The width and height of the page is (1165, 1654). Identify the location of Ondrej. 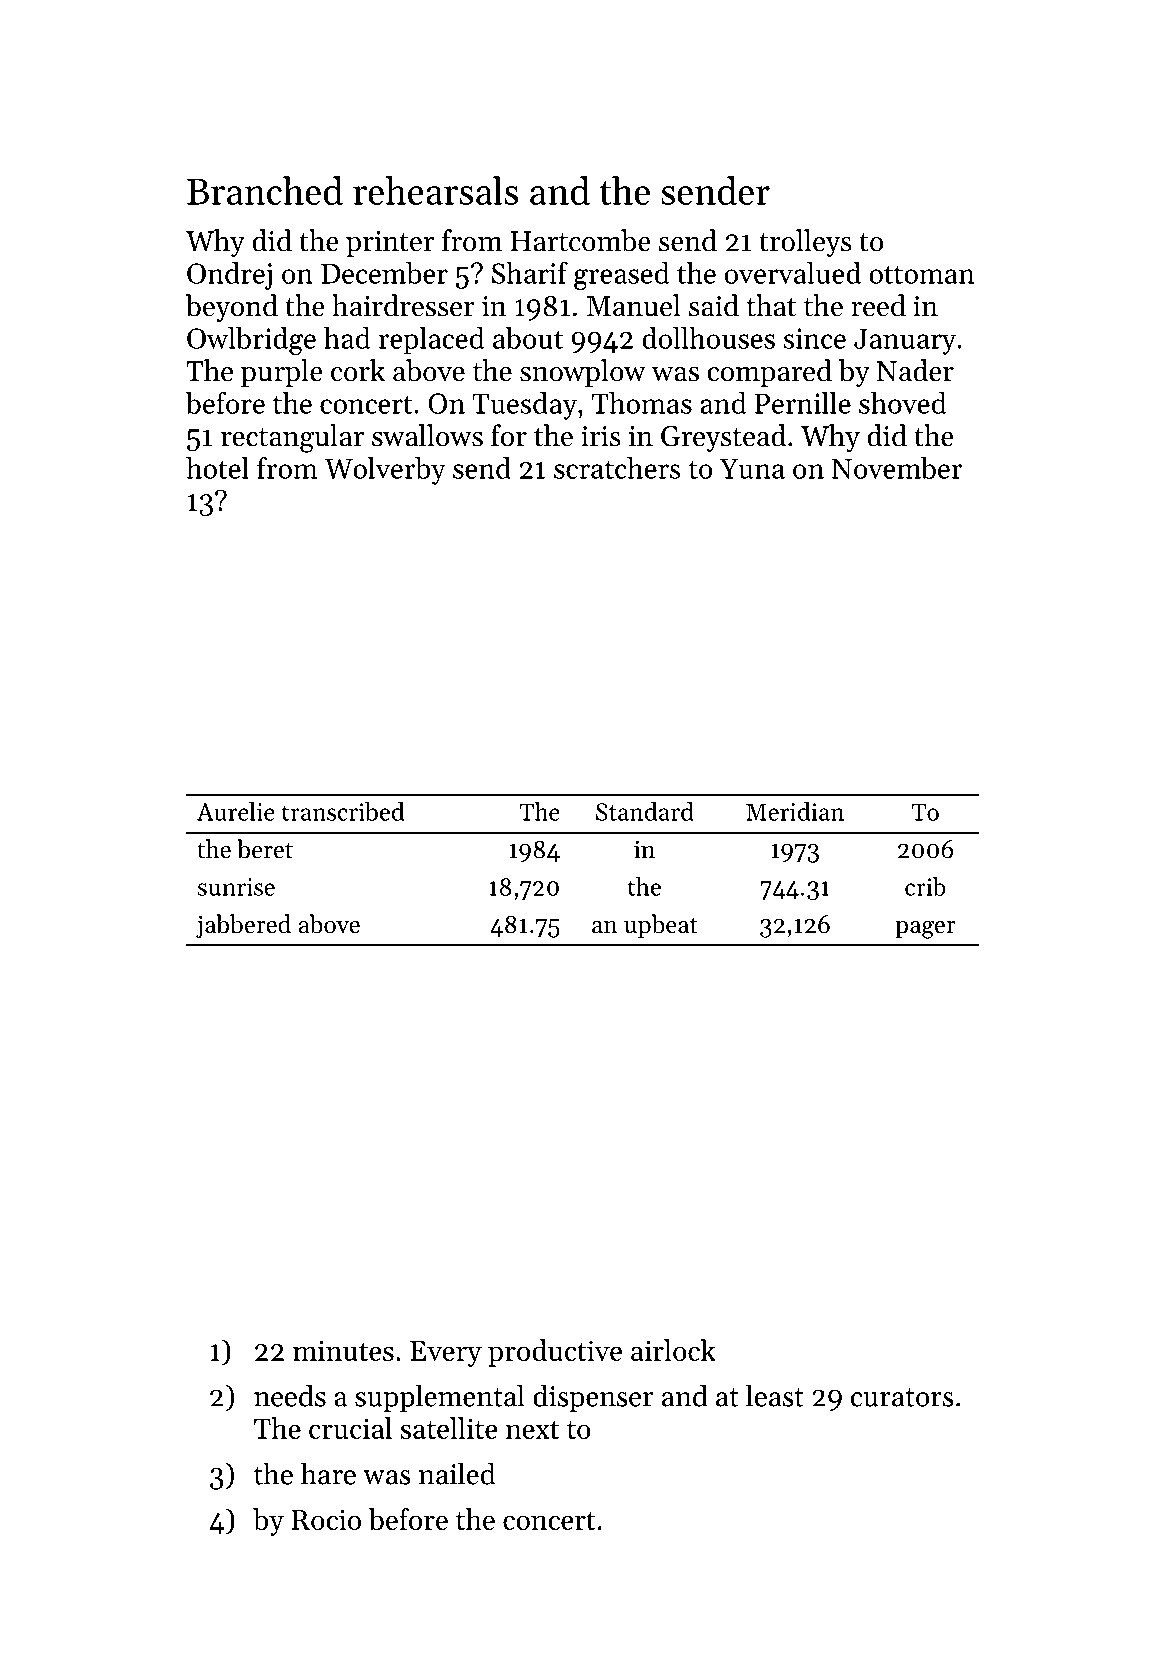
(229, 276).
